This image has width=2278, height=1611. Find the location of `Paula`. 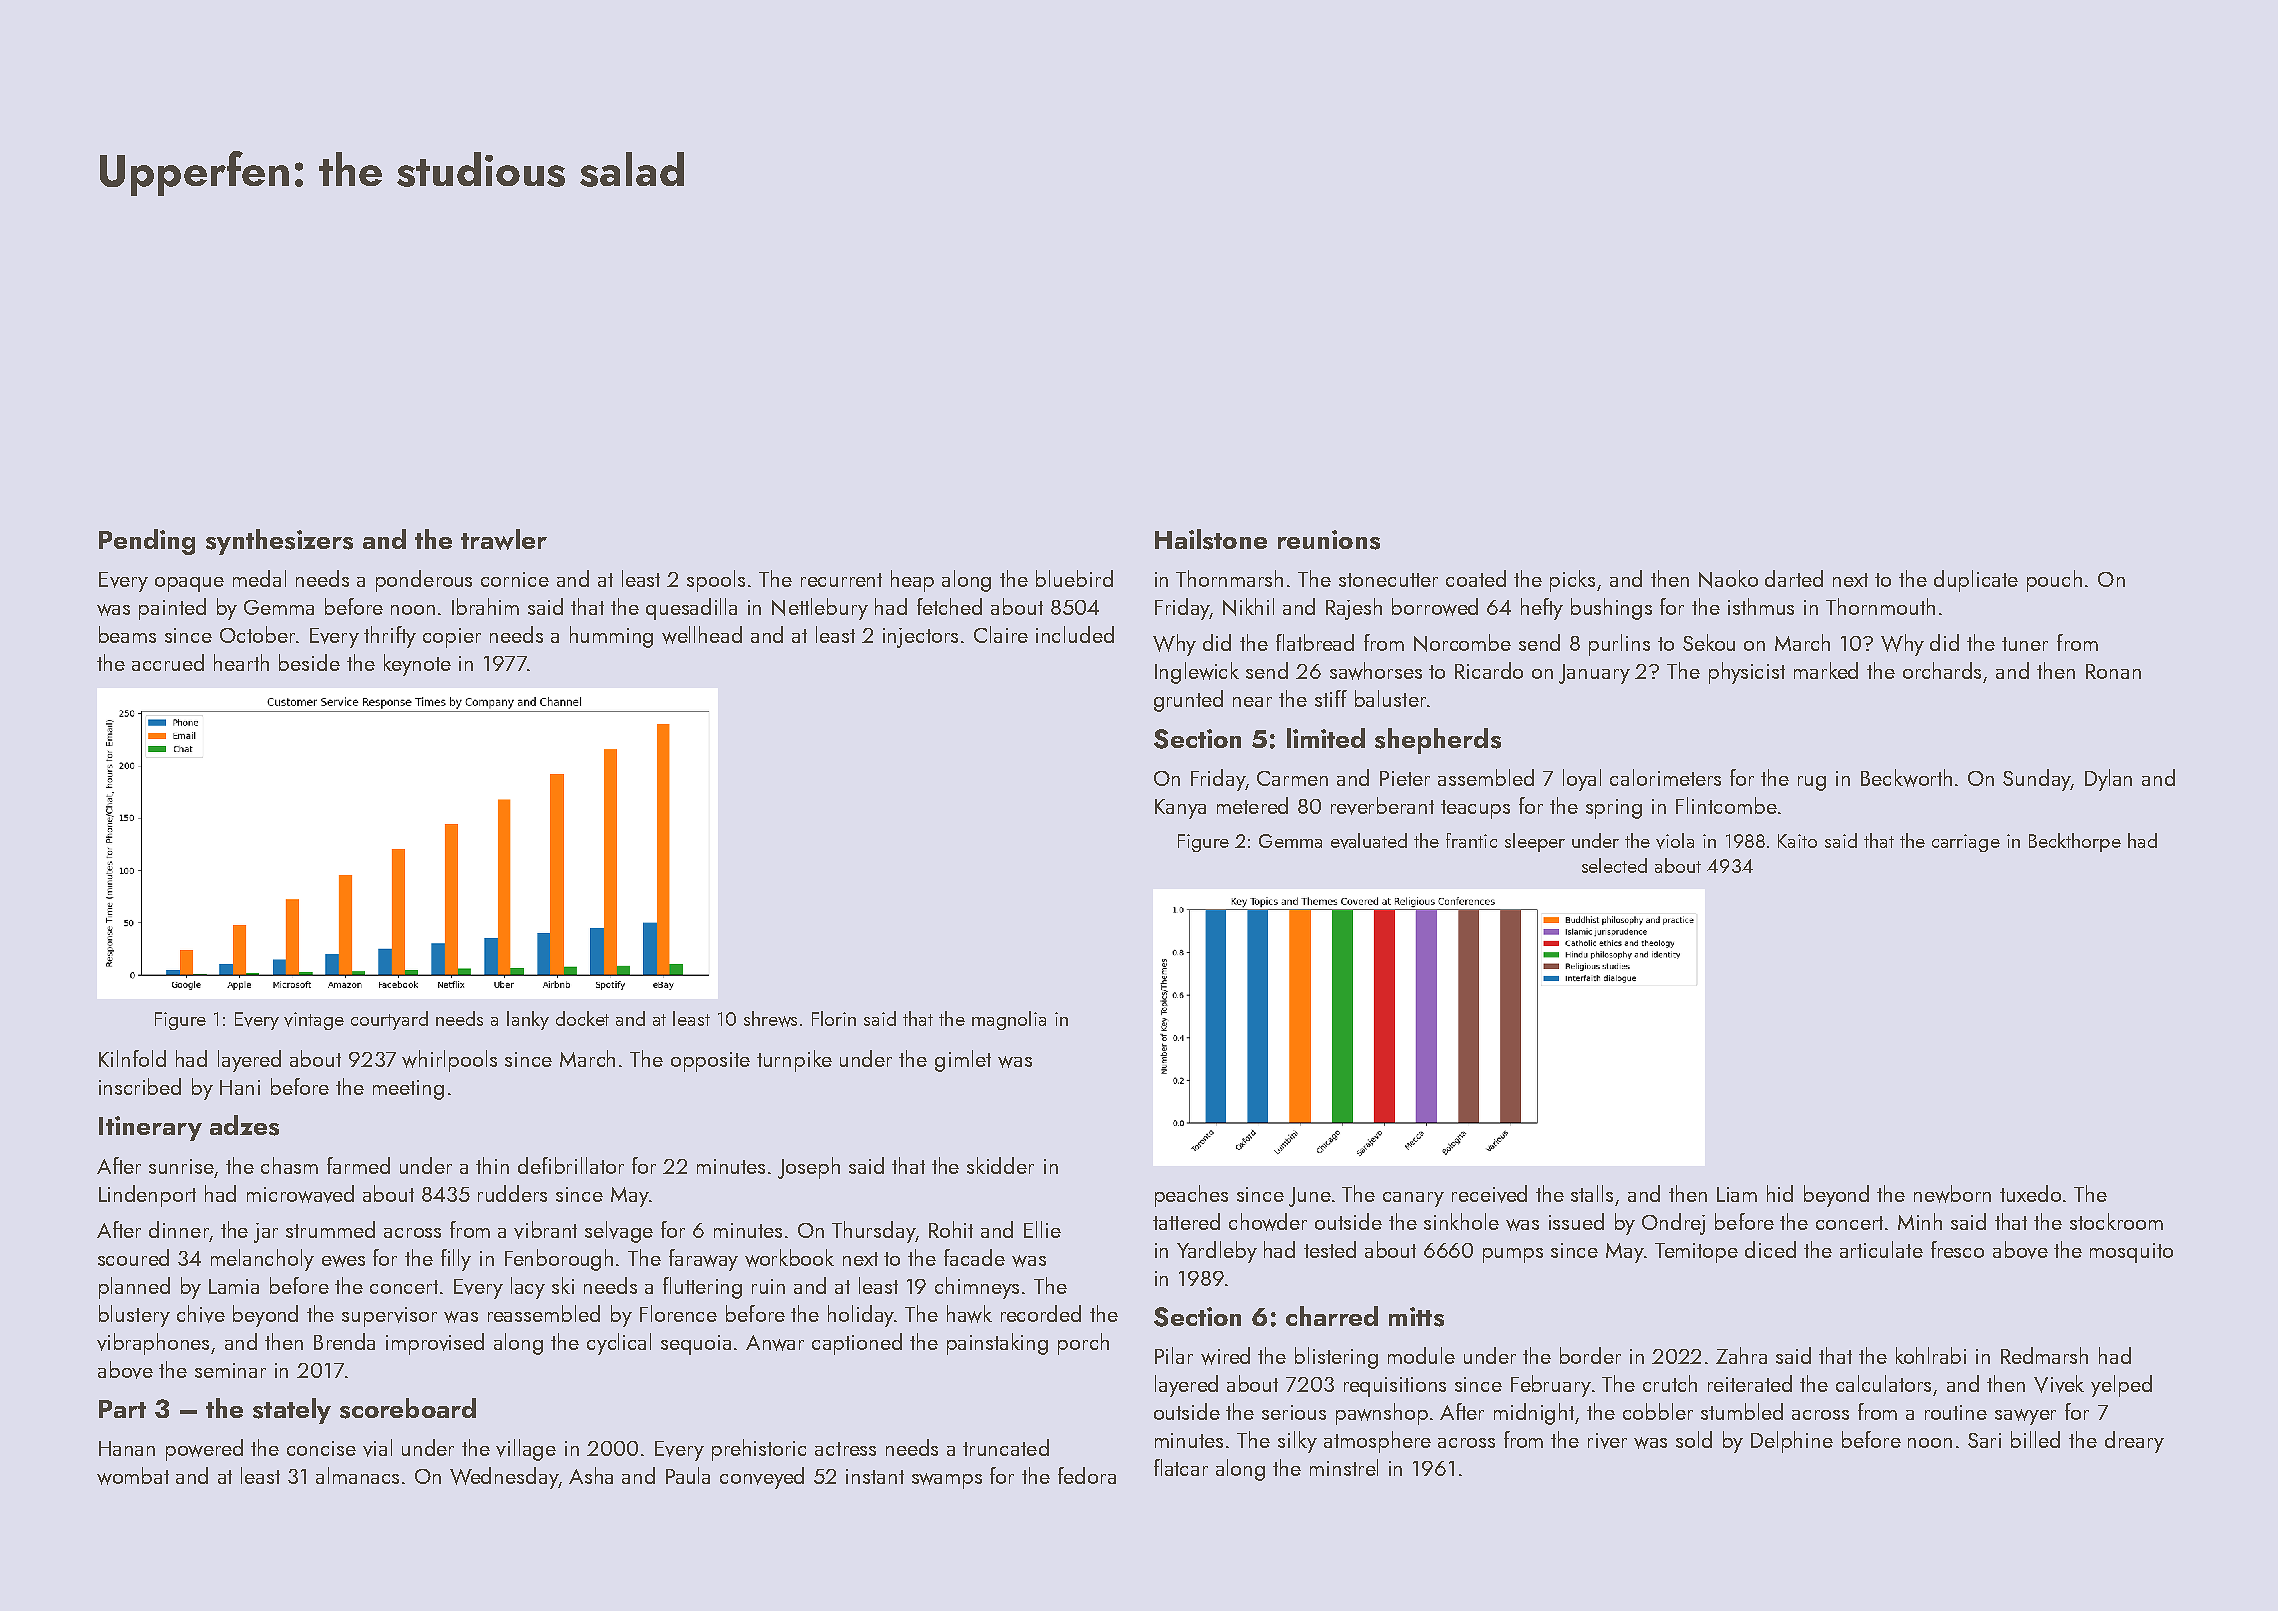

Paula is located at coordinates (688, 1475).
